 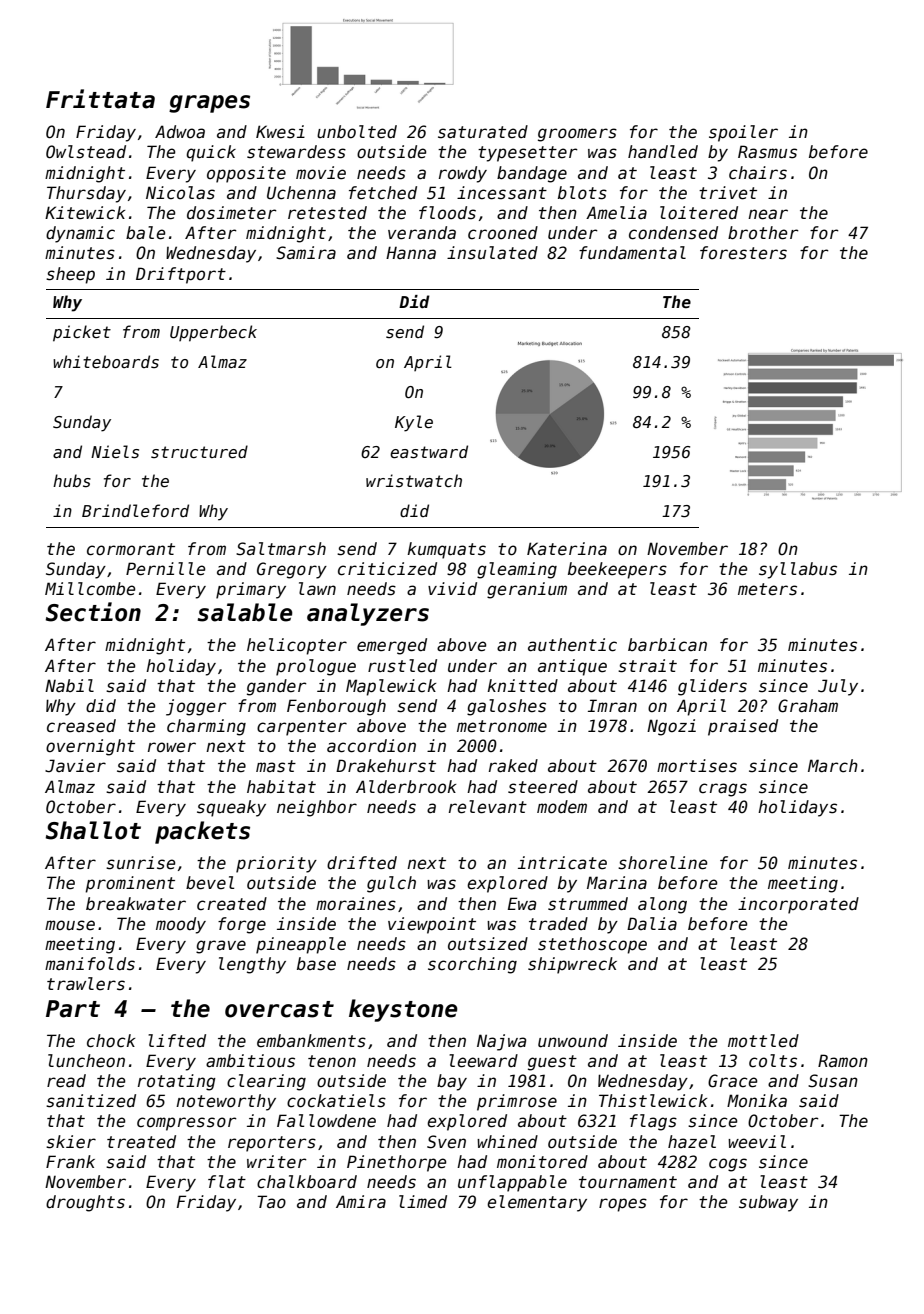 What do you see at coordinates (522, 686) in the document?
I see `knitted` at bounding box center [522, 686].
